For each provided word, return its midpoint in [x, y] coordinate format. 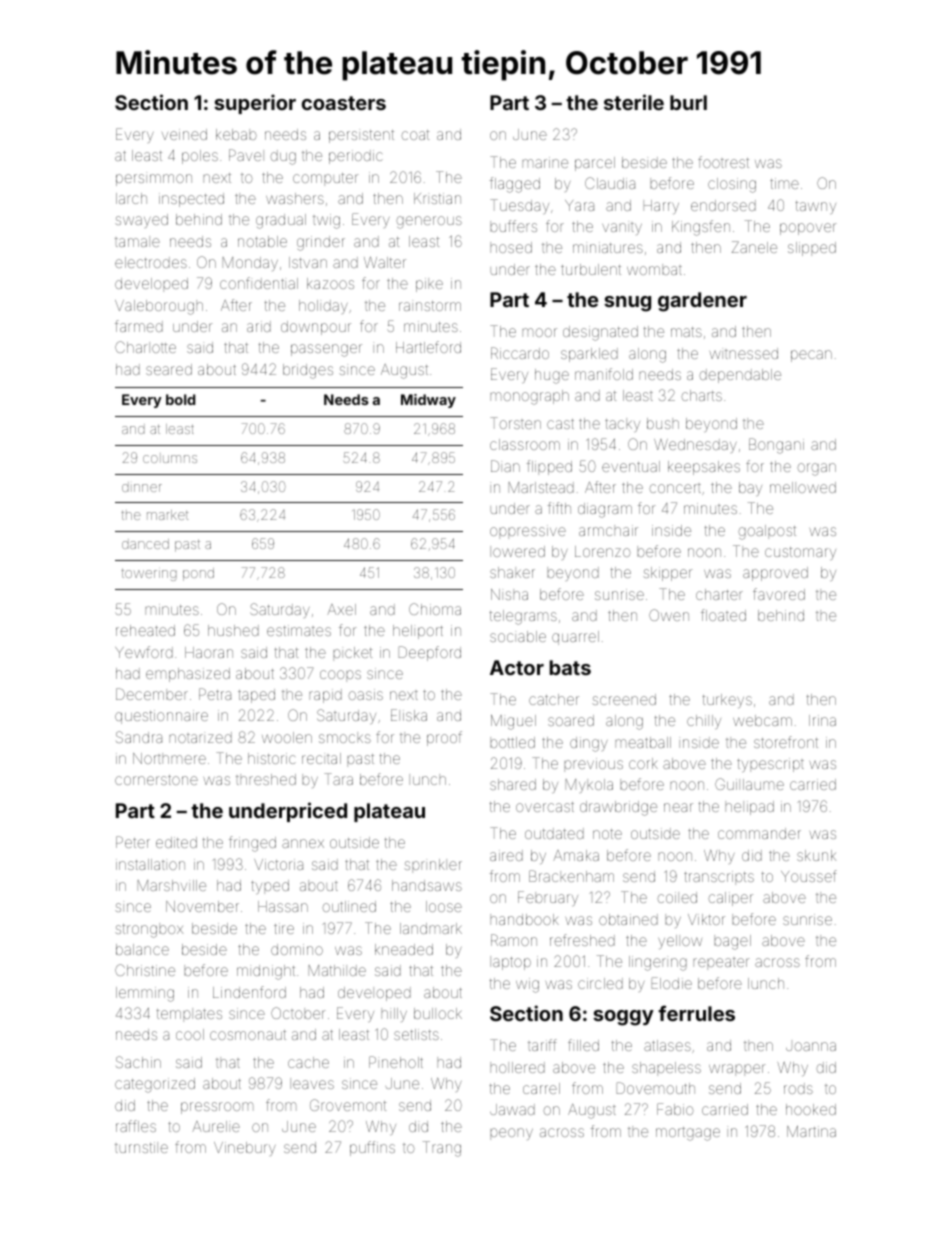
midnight [266, 972]
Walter [385, 262]
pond [198, 574]
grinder [321, 243]
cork [643, 763]
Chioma [435, 609]
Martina [811, 1131]
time [784, 183]
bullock [438, 1013]
